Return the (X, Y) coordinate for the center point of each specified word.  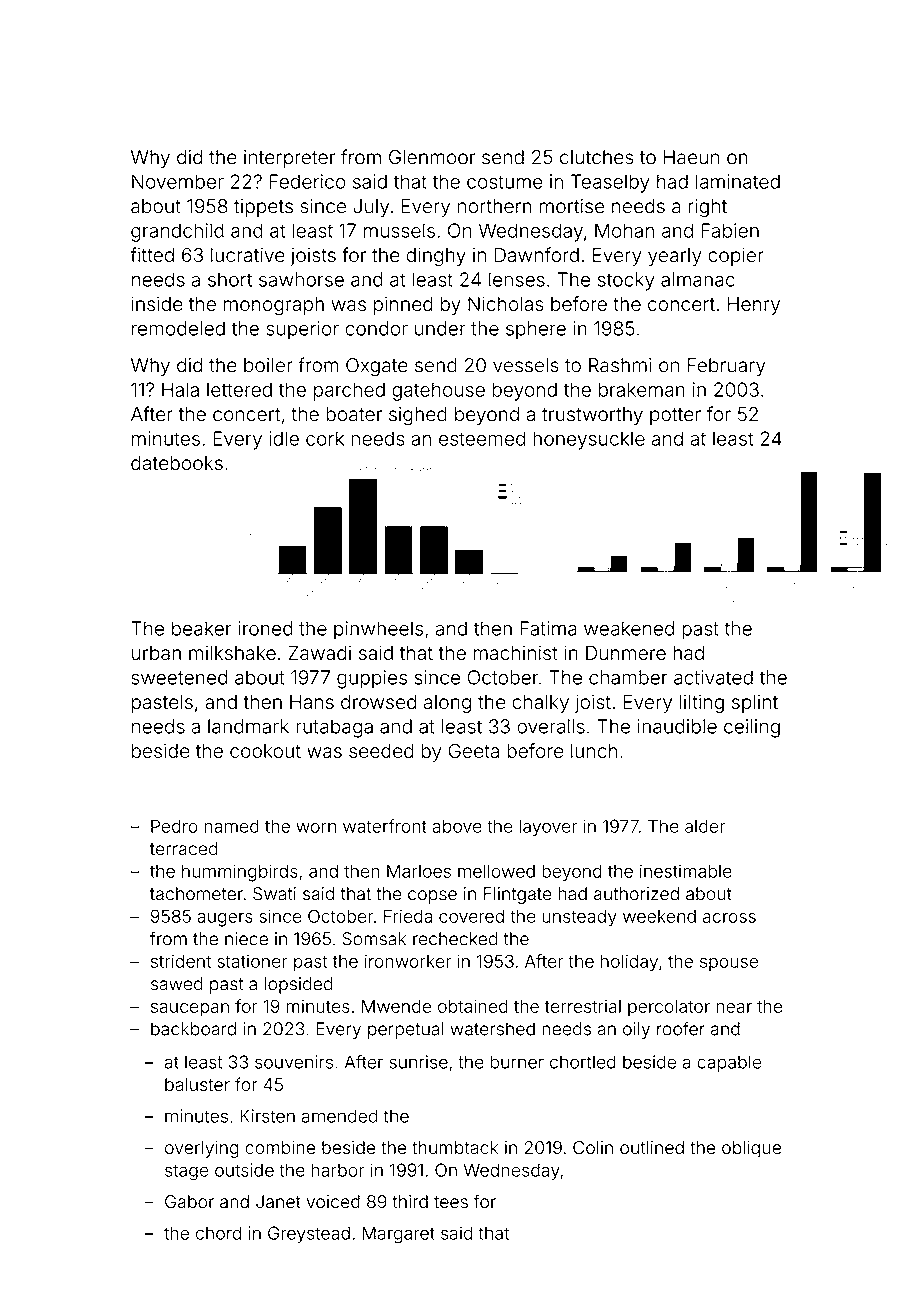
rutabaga (334, 728)
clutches (597, 157)
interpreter (289, 159)
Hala (180, 389)
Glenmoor (432, 157)
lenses (517, 279)
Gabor (189, 1202)
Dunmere (626, 653)
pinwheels (378, 630)
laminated (738, 181)
